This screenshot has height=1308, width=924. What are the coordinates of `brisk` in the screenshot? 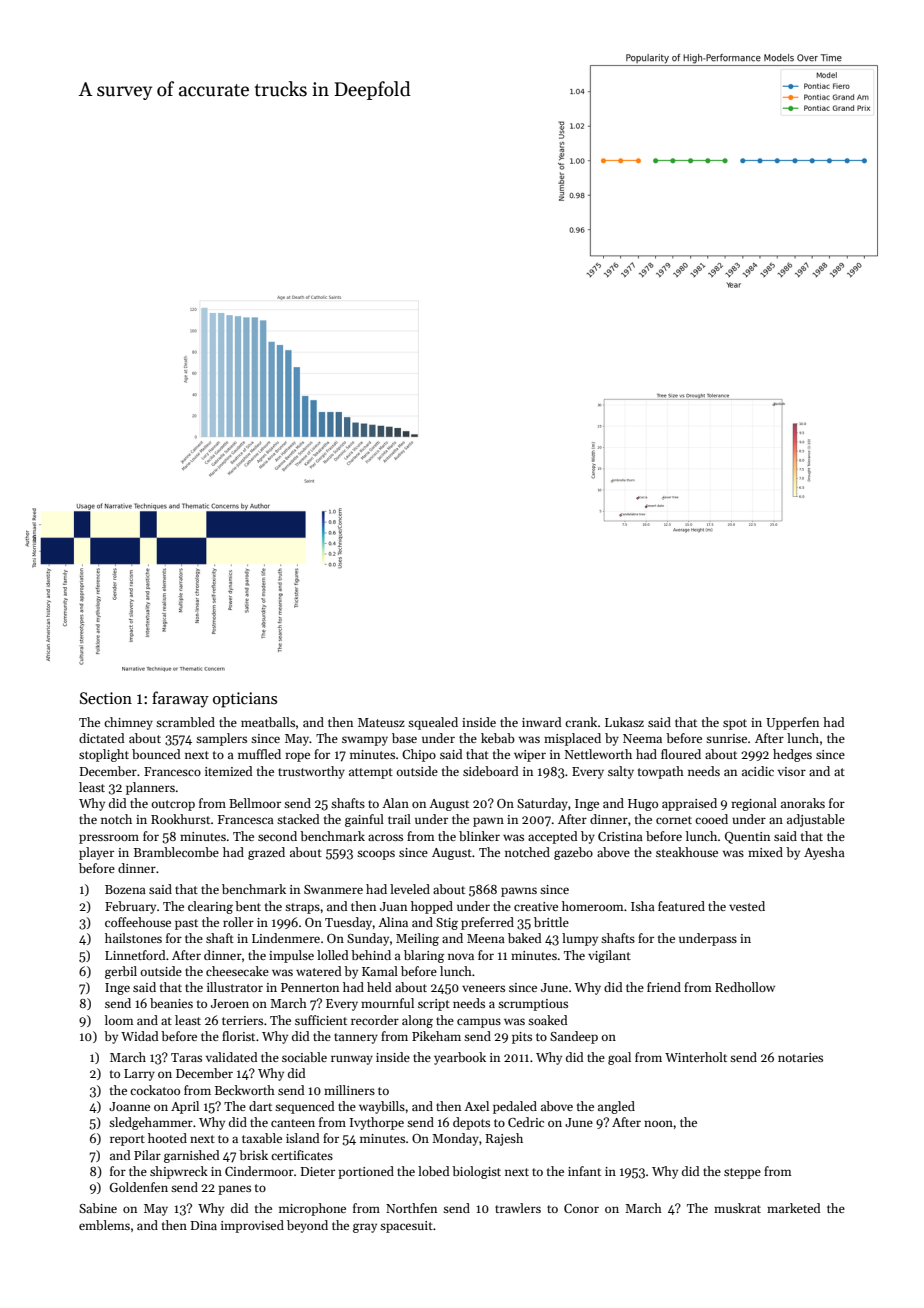 It's located at (253, 1155).
